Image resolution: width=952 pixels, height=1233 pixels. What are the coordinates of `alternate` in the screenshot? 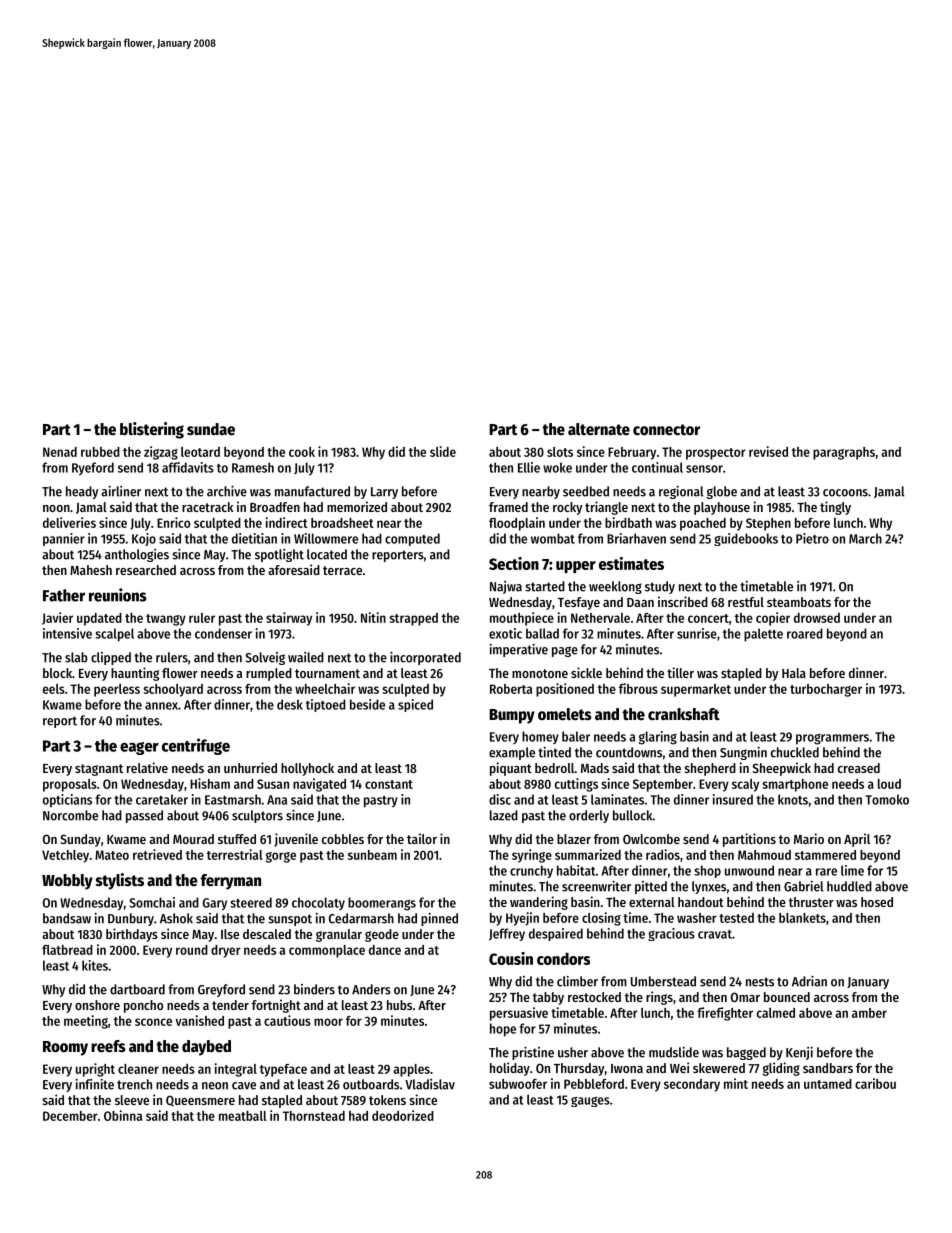 It's located at (599, 429).
